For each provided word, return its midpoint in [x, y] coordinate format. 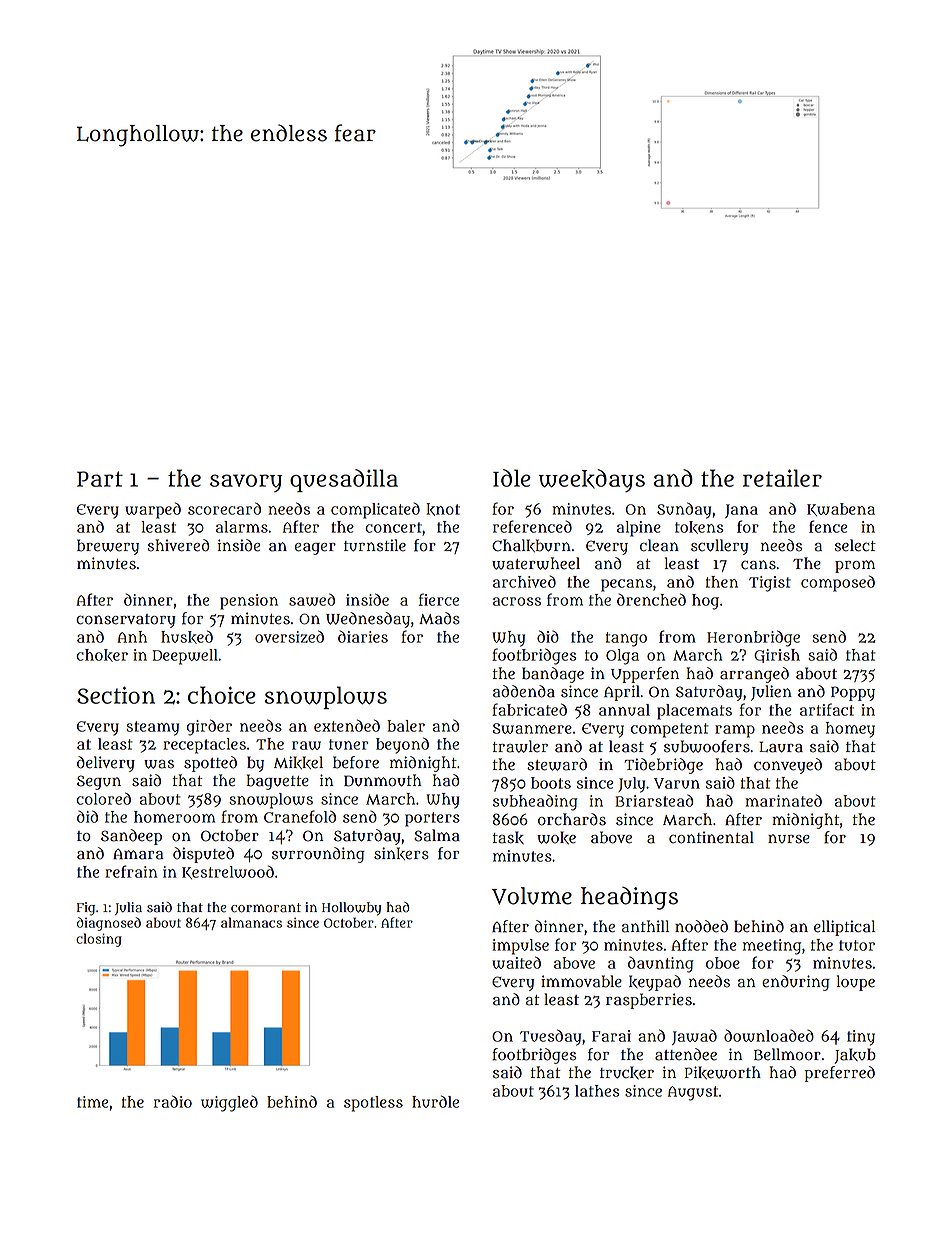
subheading [535, 802]
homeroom [174, 817]
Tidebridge [664, 766]
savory [246, 483]
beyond [402, 745]
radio [173, 1101]
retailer [782, 478]
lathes [597, 1091]
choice [222, 695]
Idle [512, 478]
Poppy [853, 693]
